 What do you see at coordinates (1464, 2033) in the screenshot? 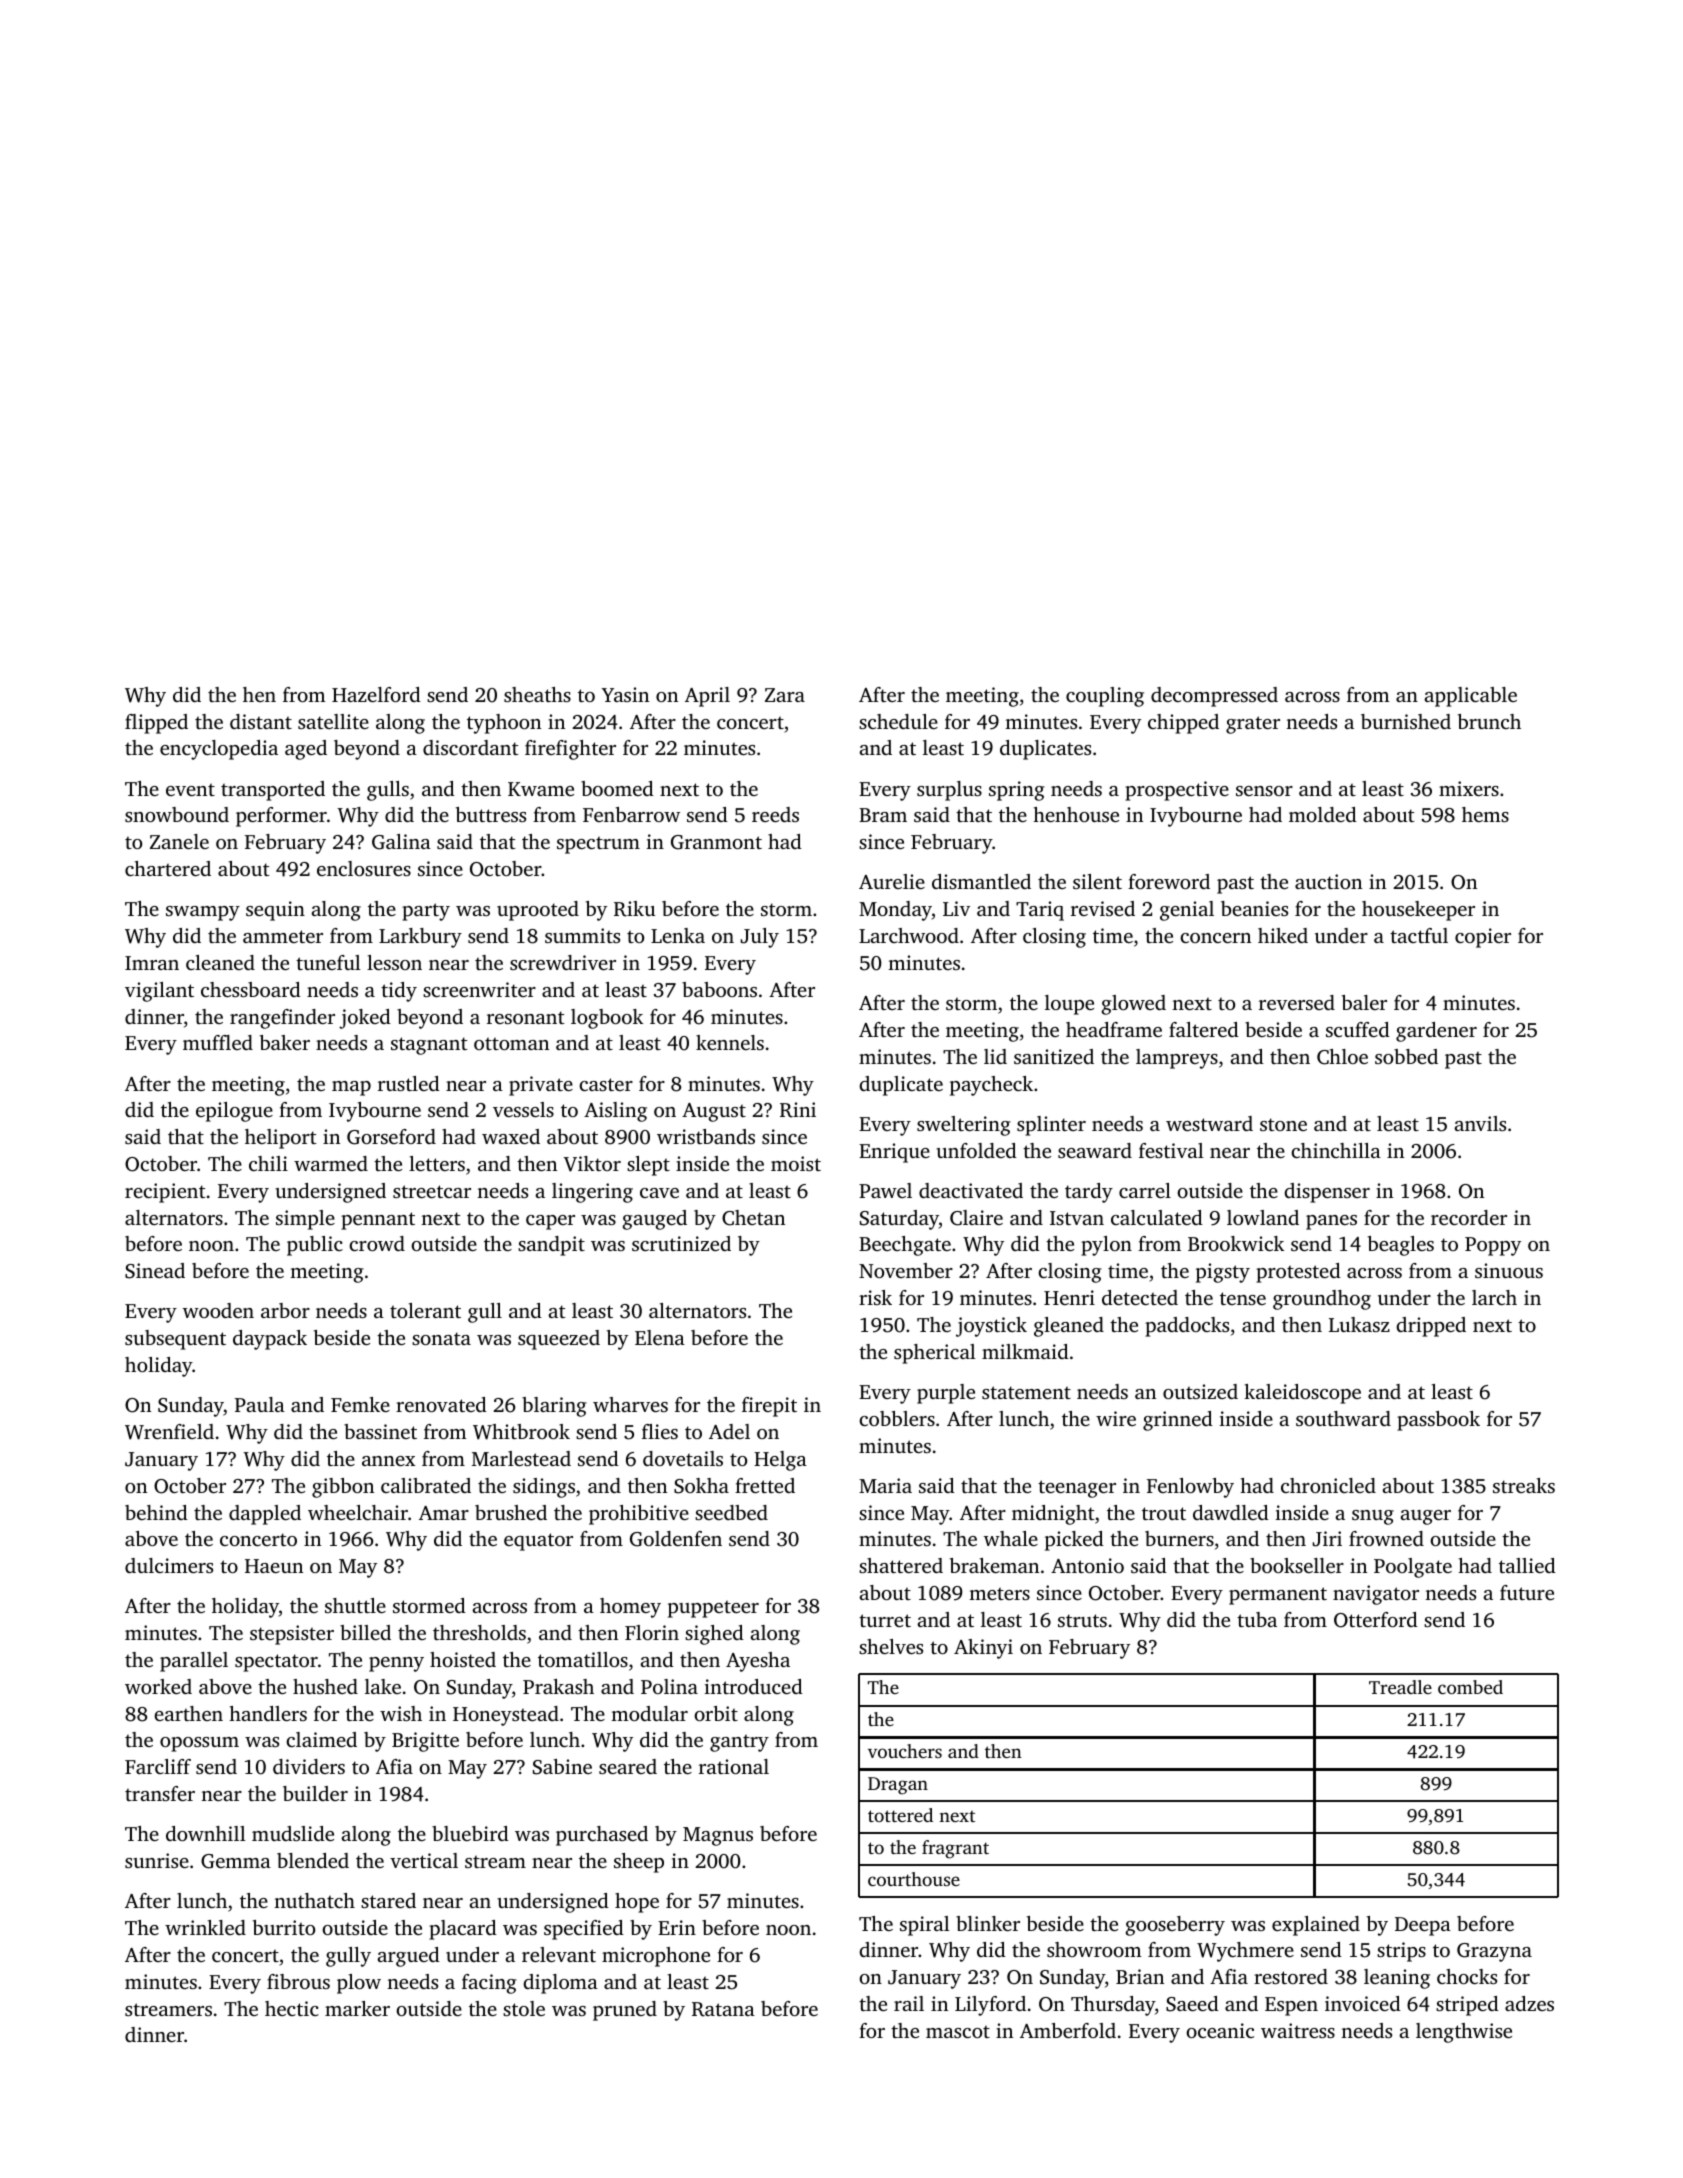
I see `lengthwise` at bounding box center [1464, 2033].
